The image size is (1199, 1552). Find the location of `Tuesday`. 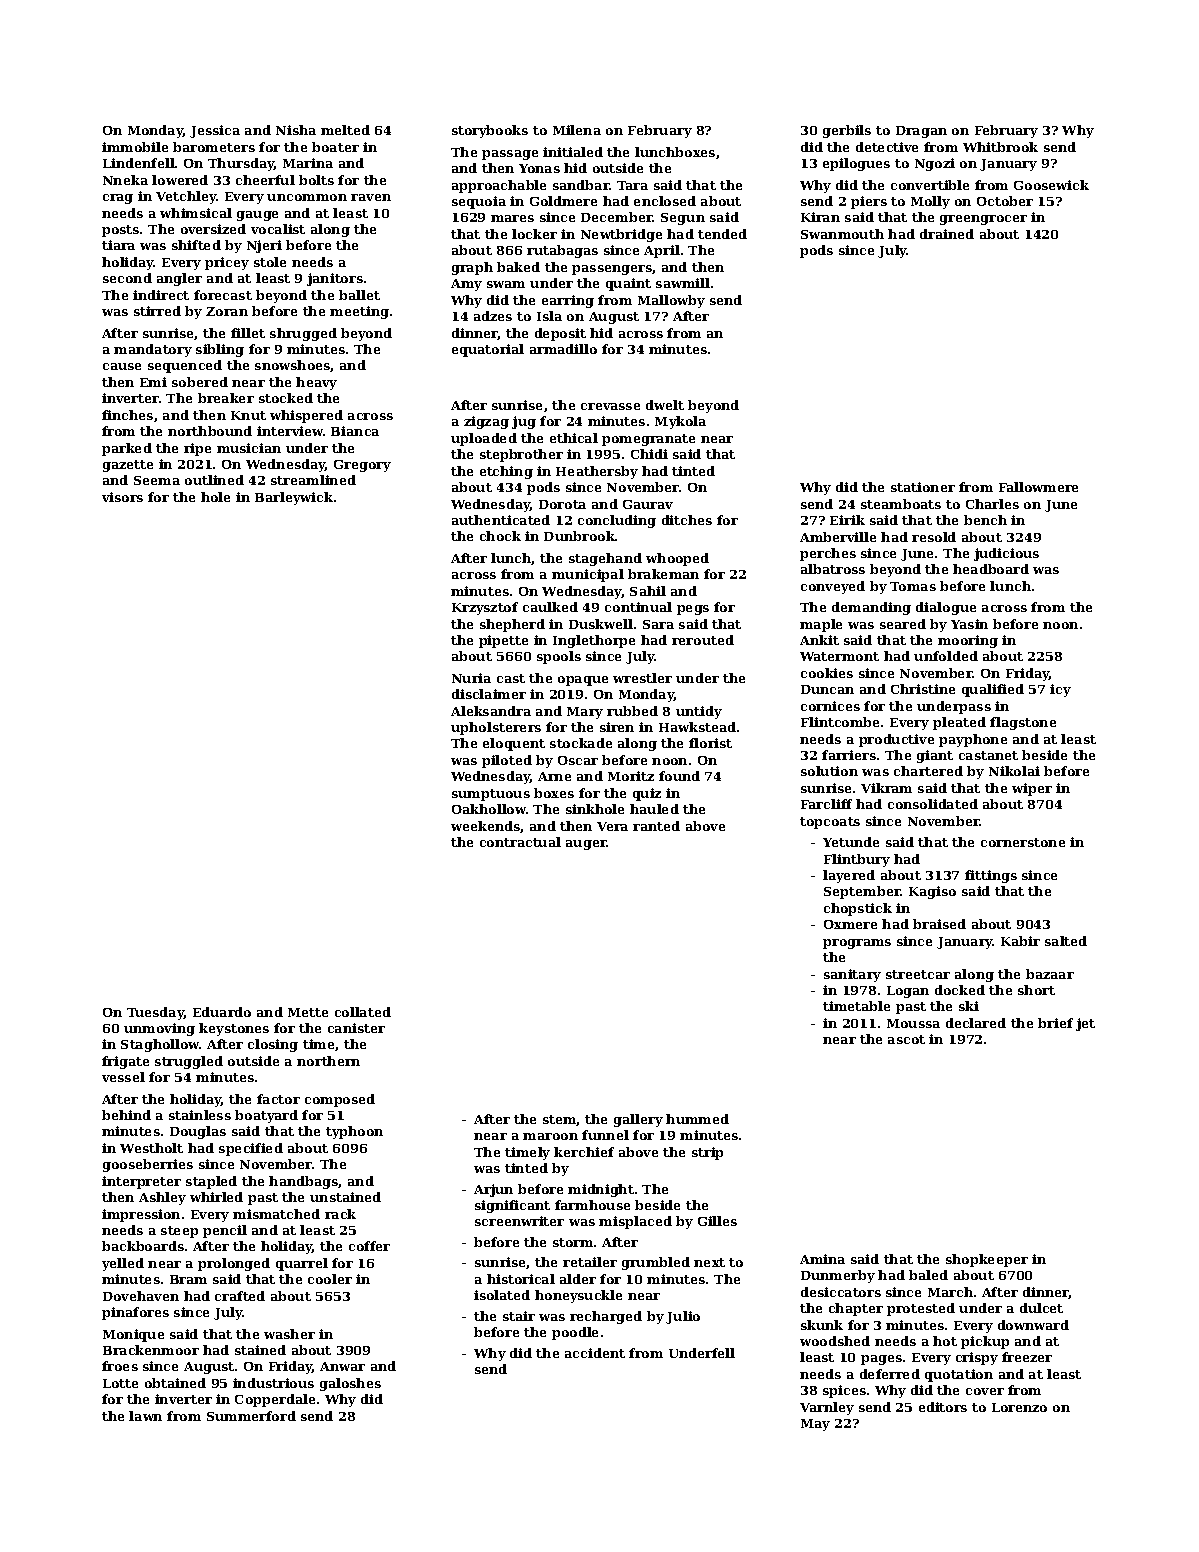

Tuesday is located at coordinates (155, 1013).
